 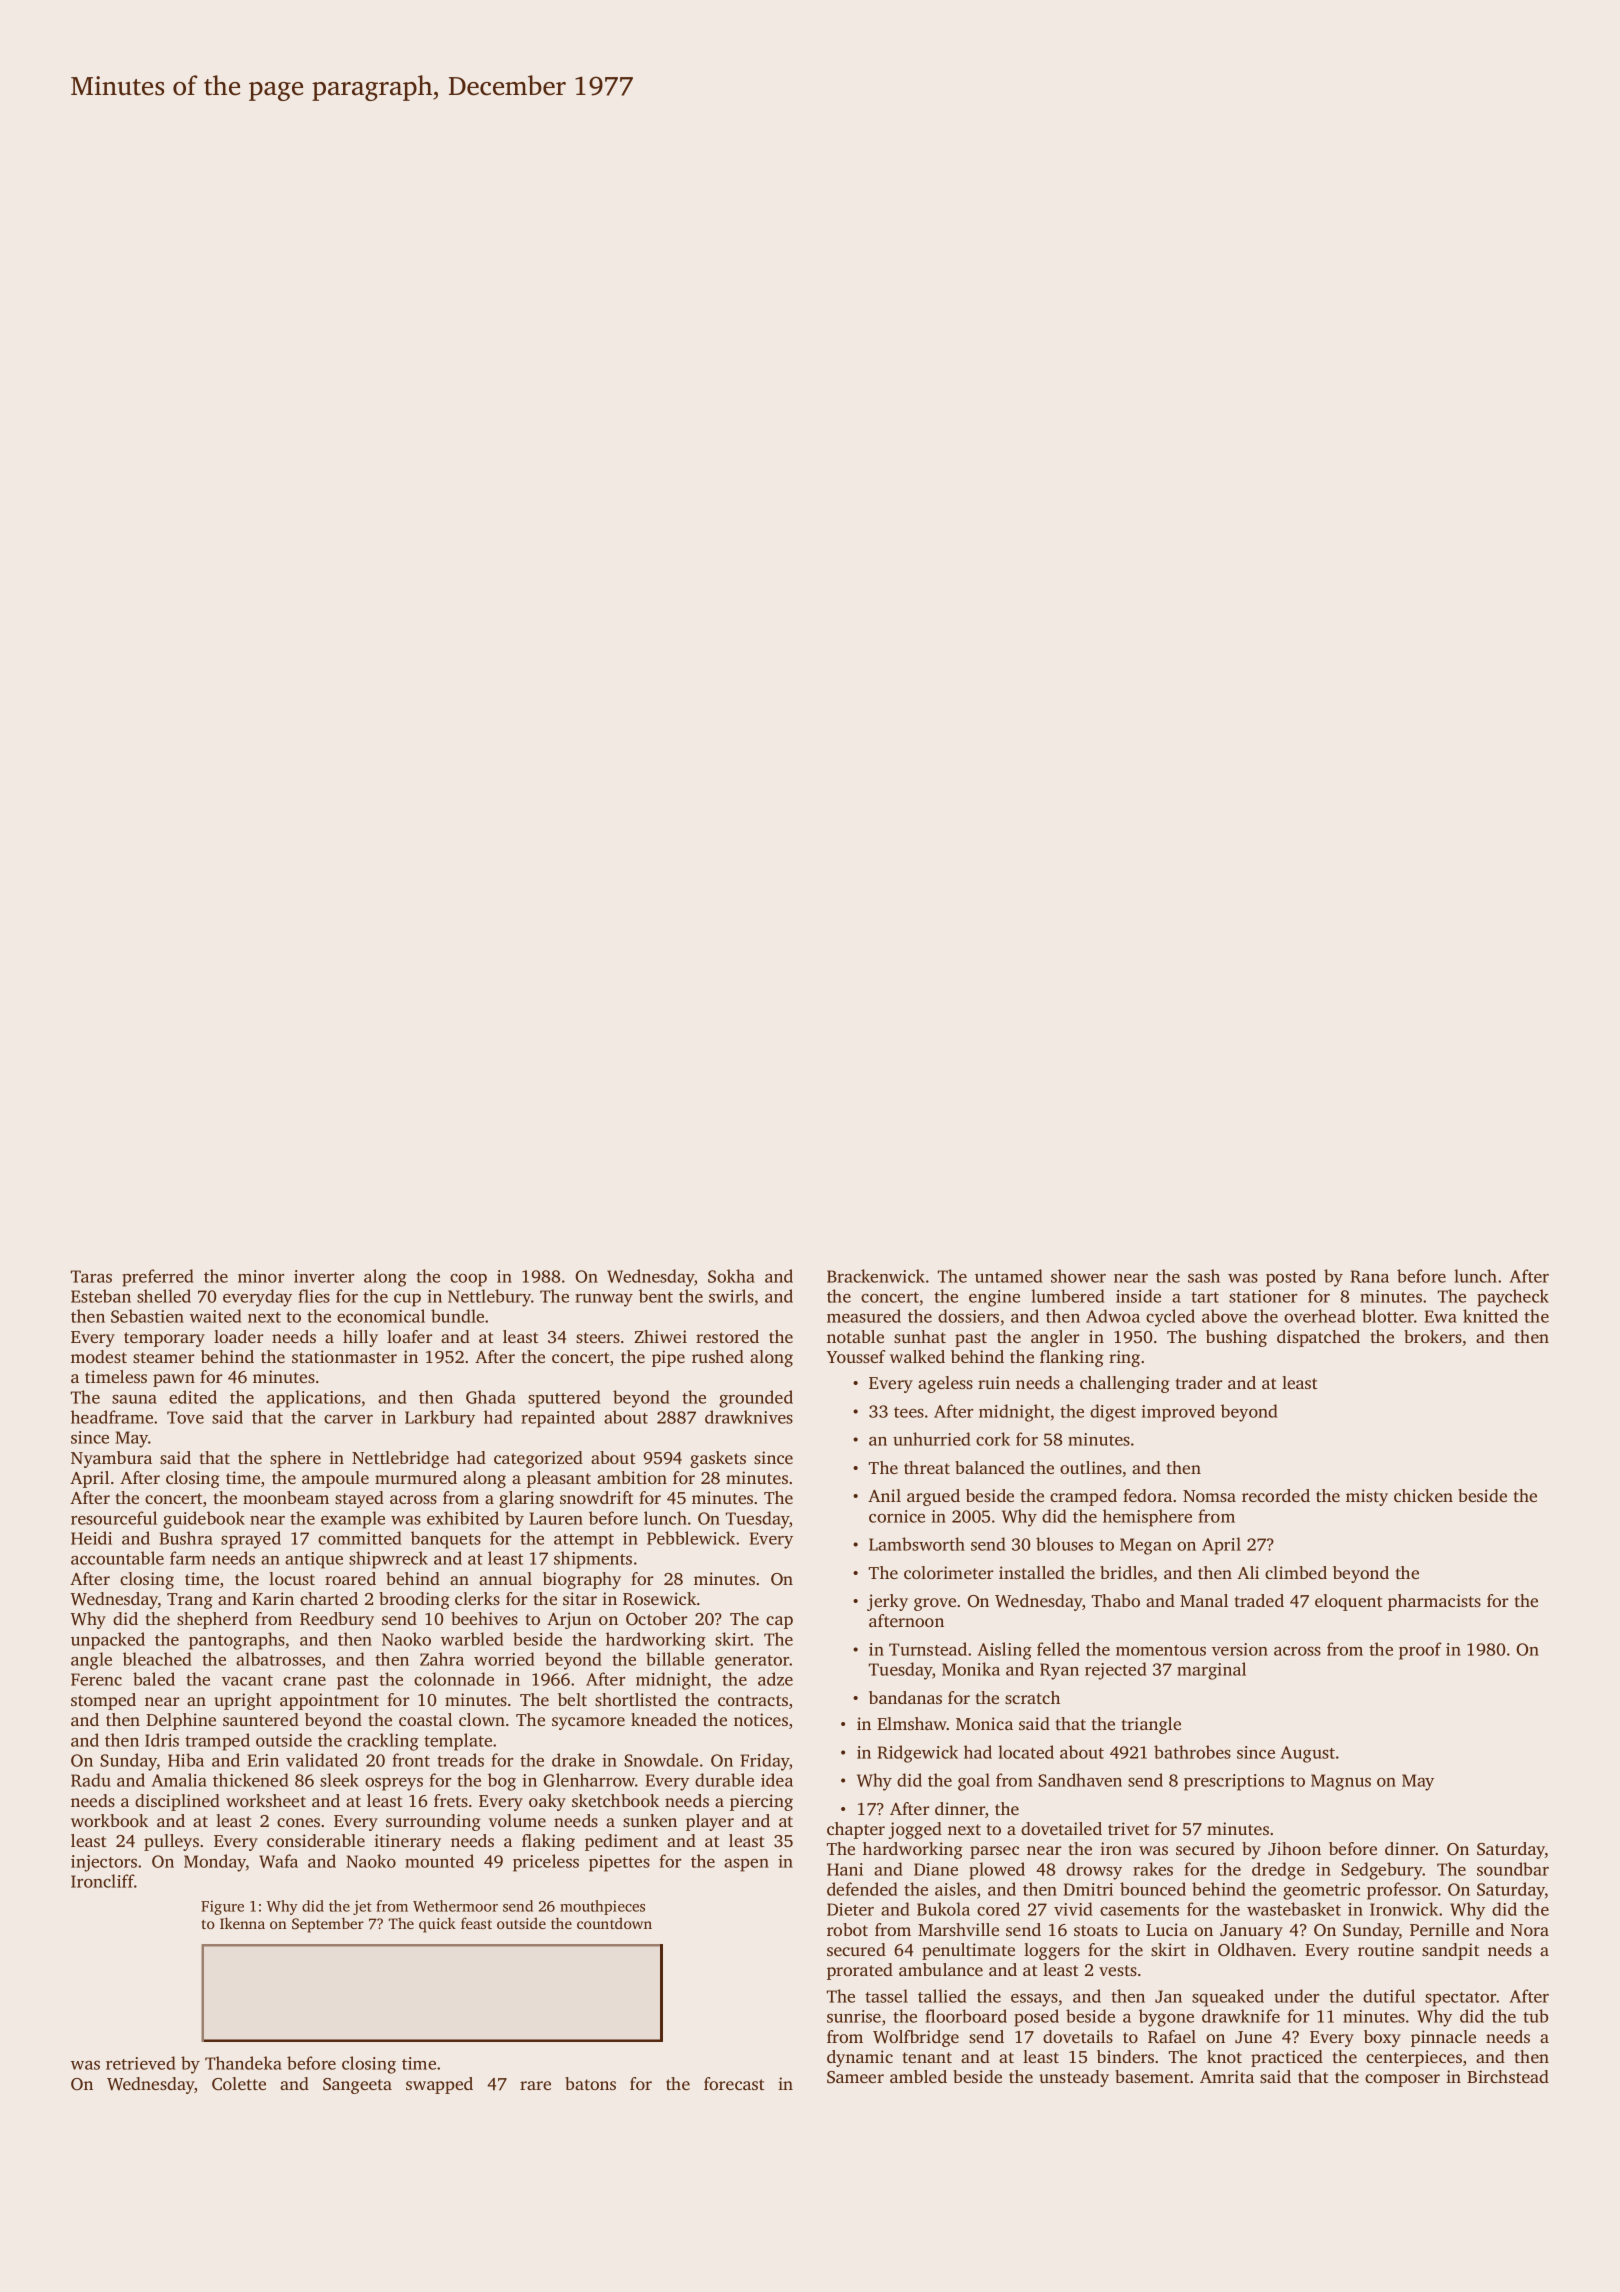 I want to click on located, so click(x=1026, y=1752).
